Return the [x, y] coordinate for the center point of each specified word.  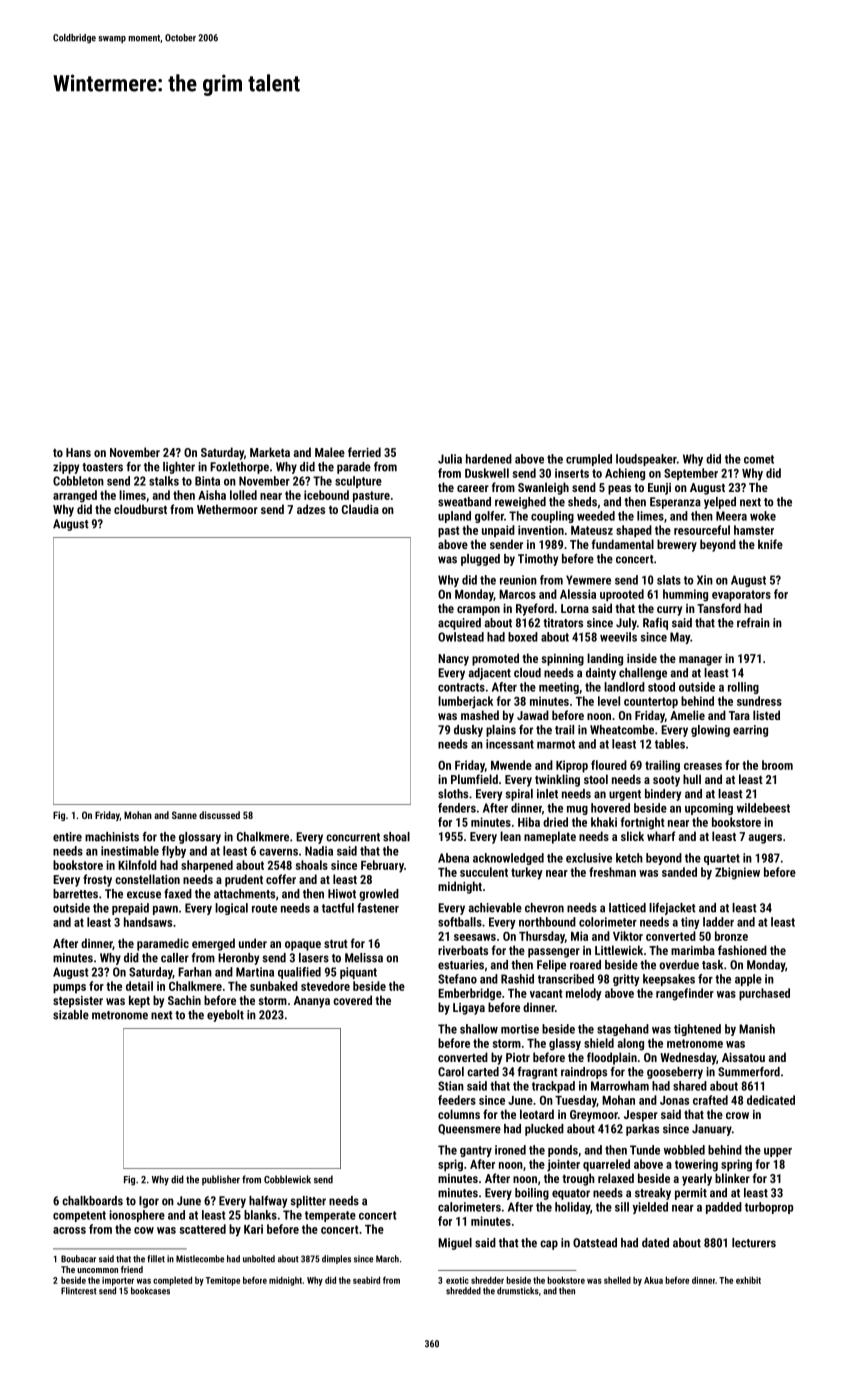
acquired [459, 624]
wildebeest [763, 808]
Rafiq [655, 624]
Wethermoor [227, 509]
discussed [219, 815]
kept [139, 1001]
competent [79, 1216]
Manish [757, 1029]
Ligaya [469, 1009]
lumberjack [465, 702]
